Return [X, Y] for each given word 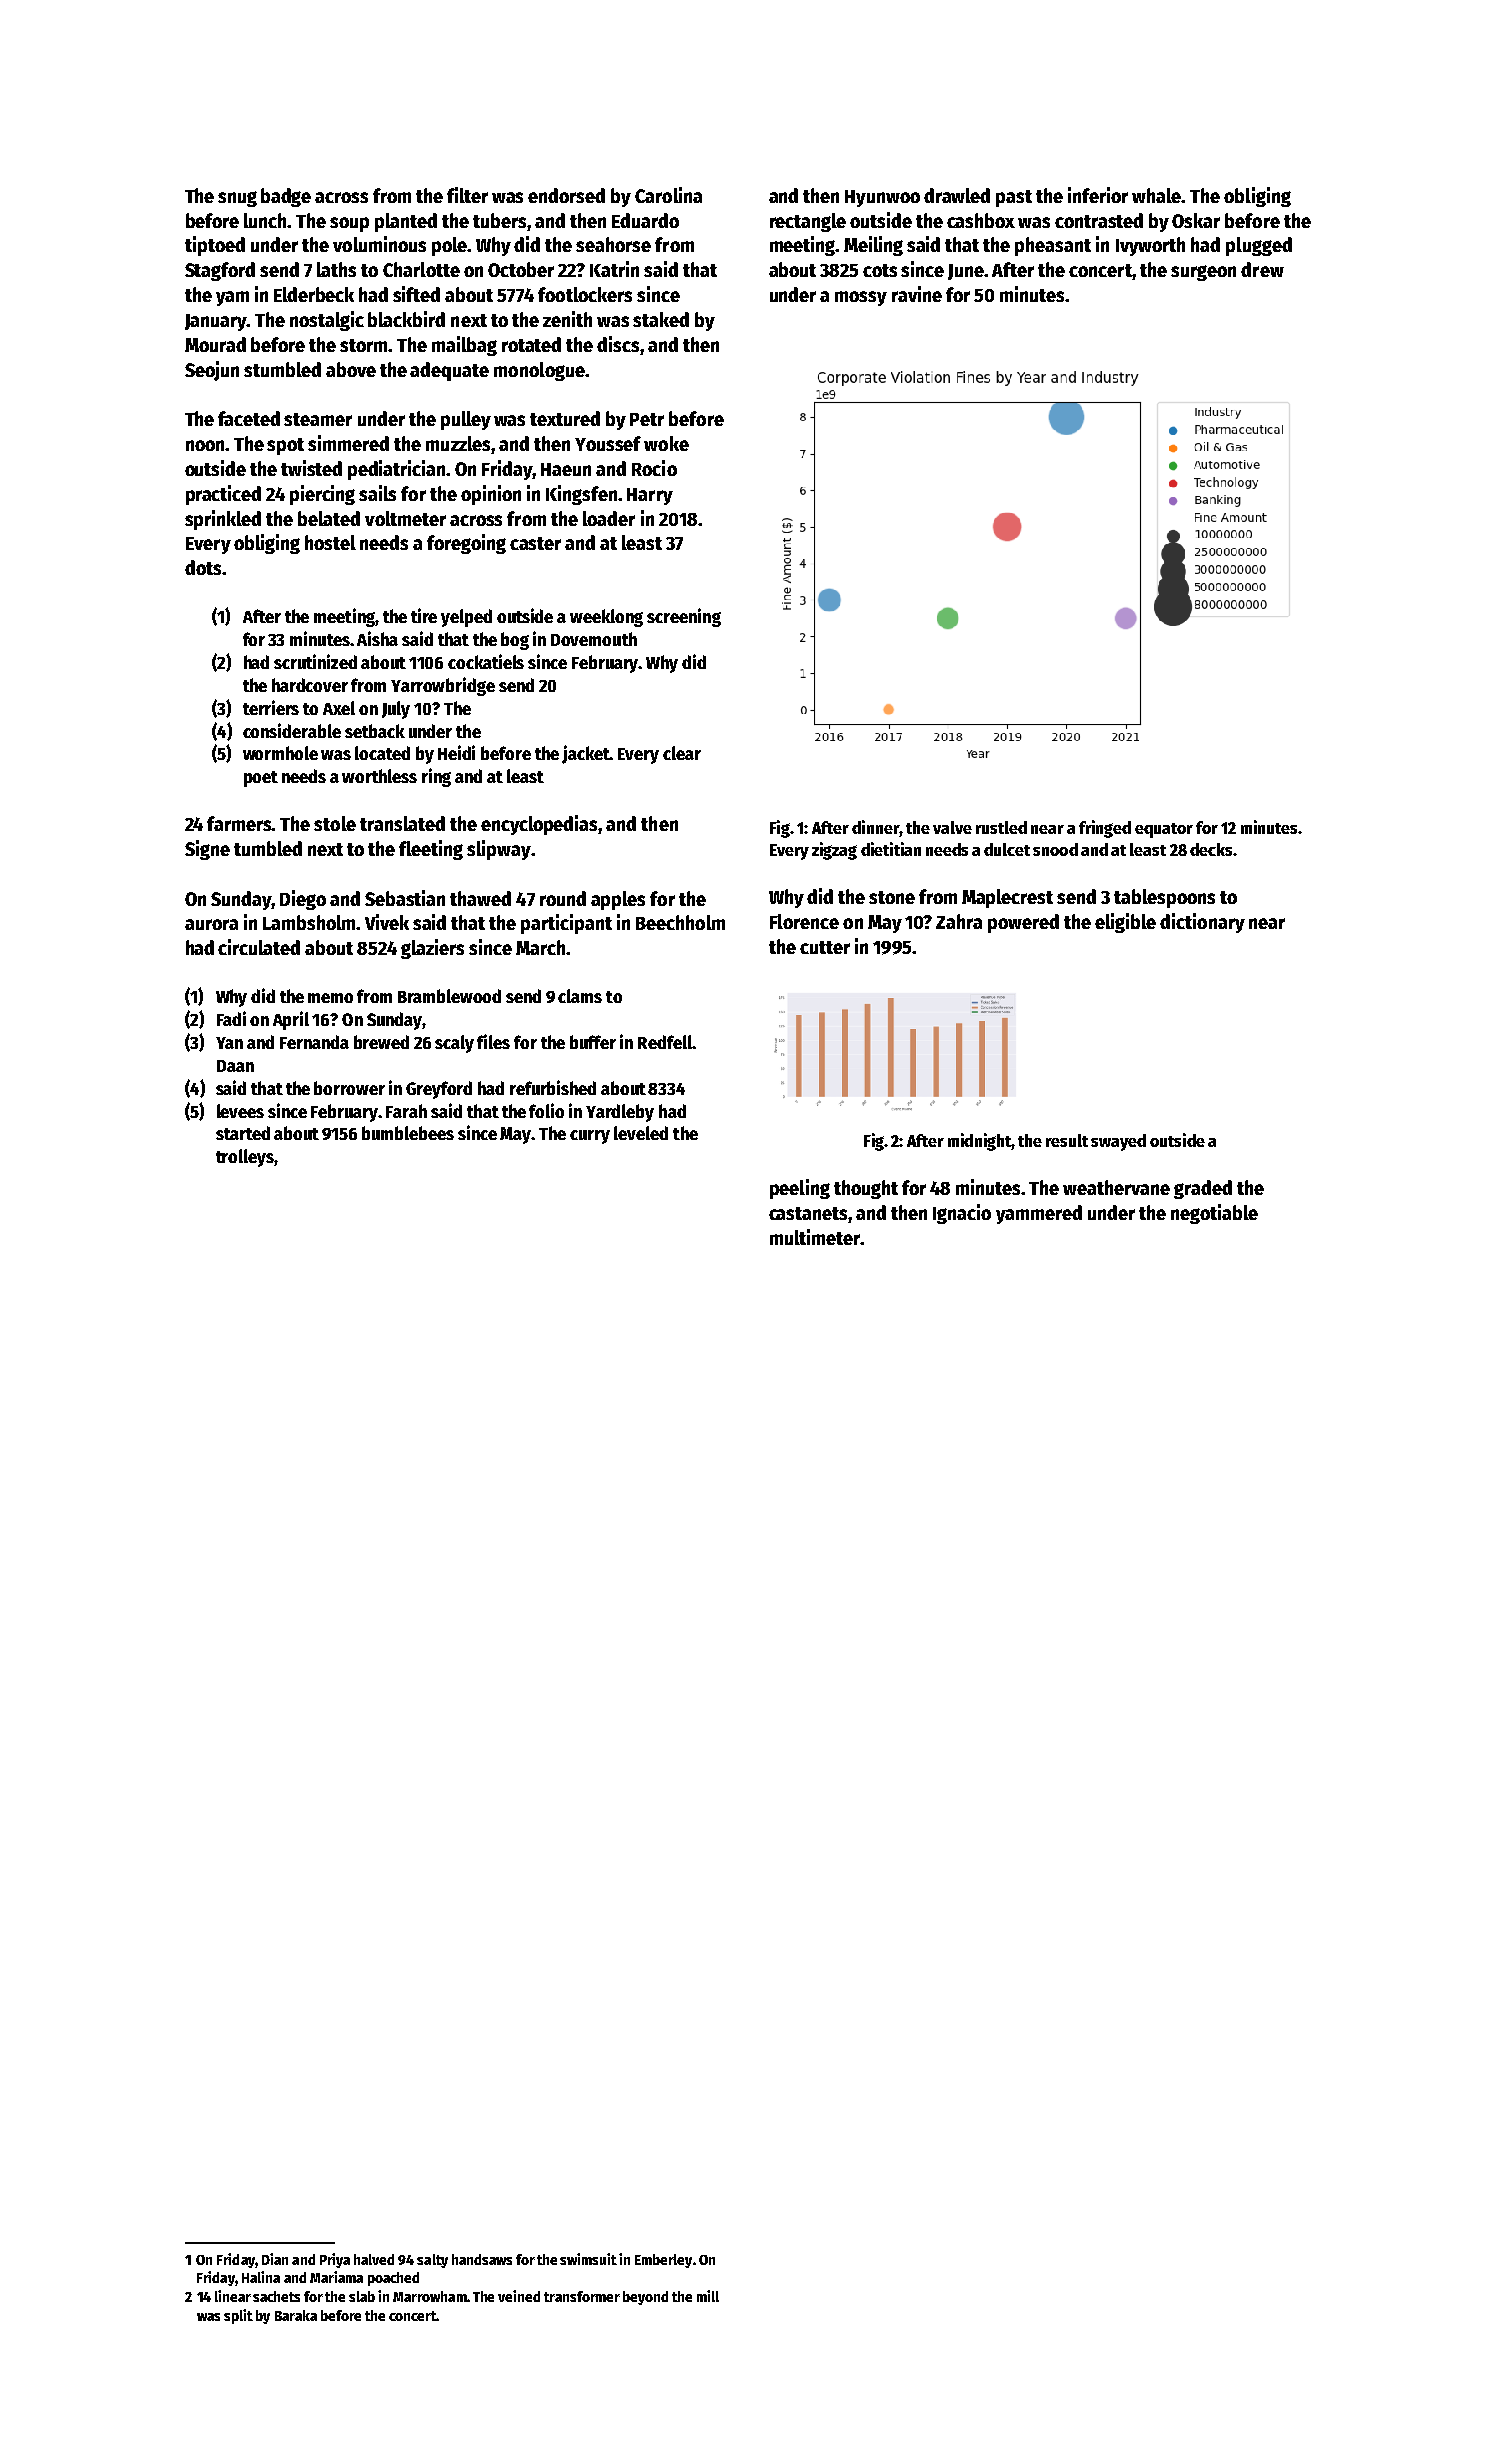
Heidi [456, 752]
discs [618, 344]
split [238, 2316]
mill [708, 2296]
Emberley [663, 2261]
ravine [917, 294]
